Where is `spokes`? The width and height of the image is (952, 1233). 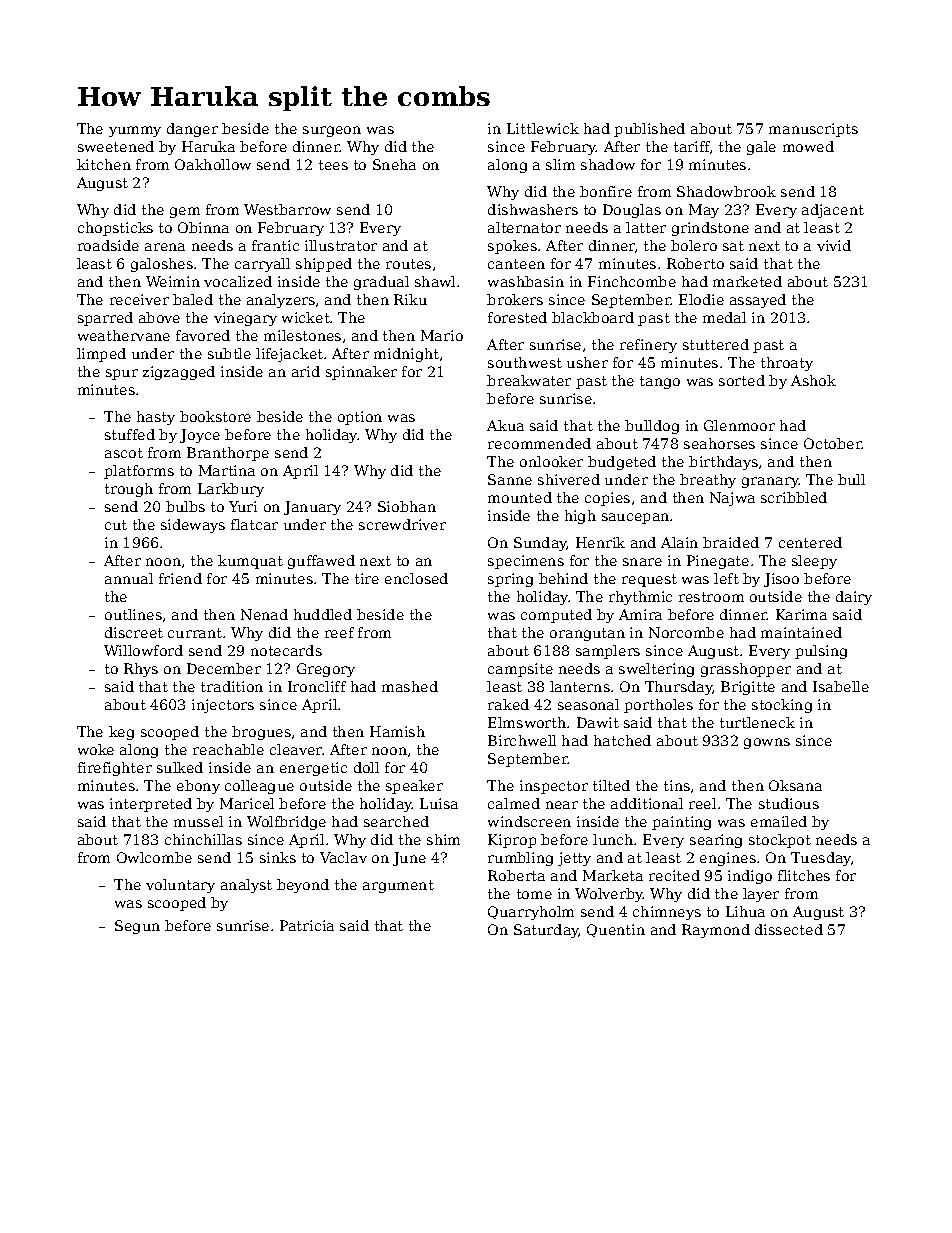 spokes is located at coordinates (512, 247).
